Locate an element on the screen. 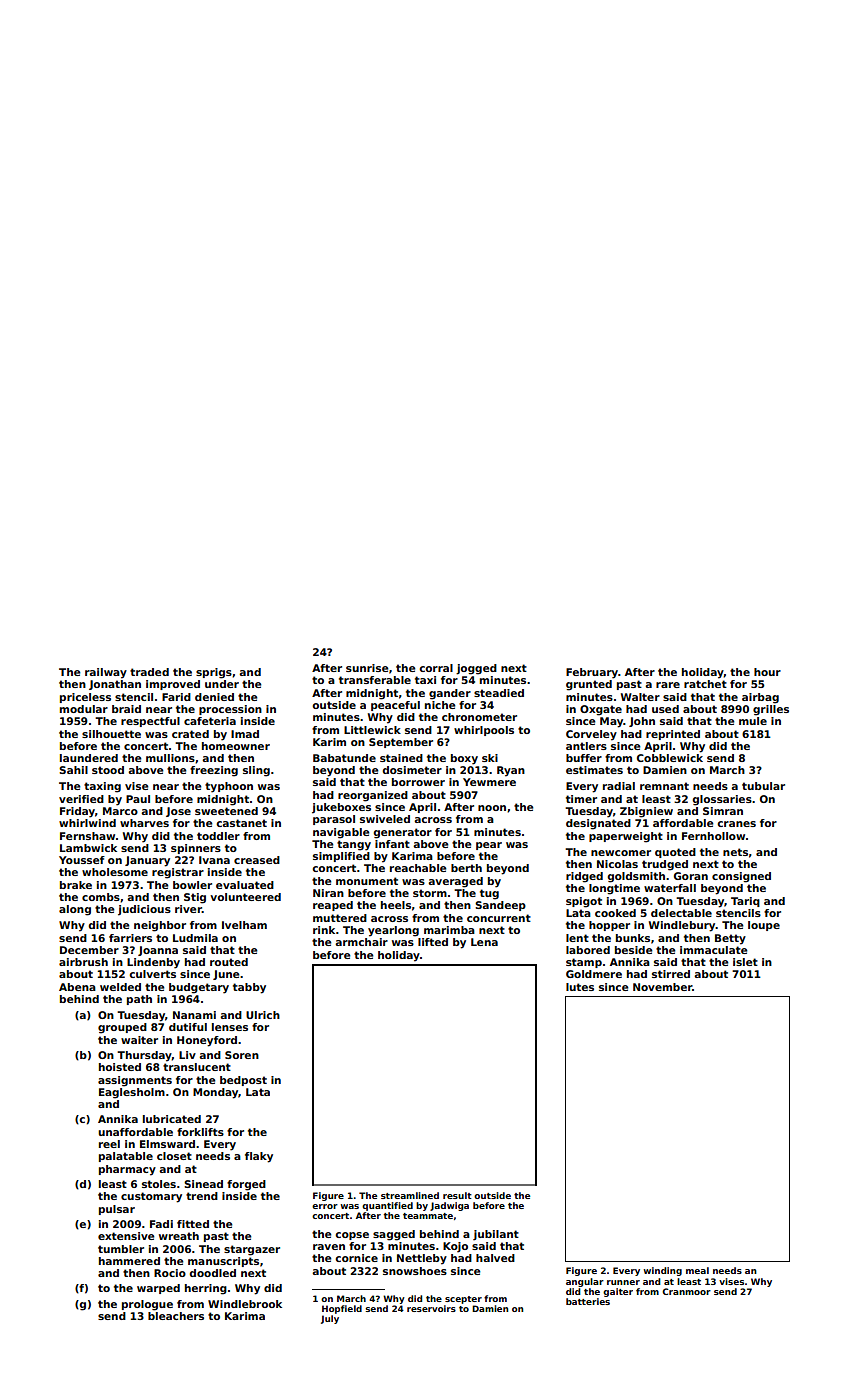 This screenshot has height=1400, width=849. batteries is located at coordinates (588, 1301).
